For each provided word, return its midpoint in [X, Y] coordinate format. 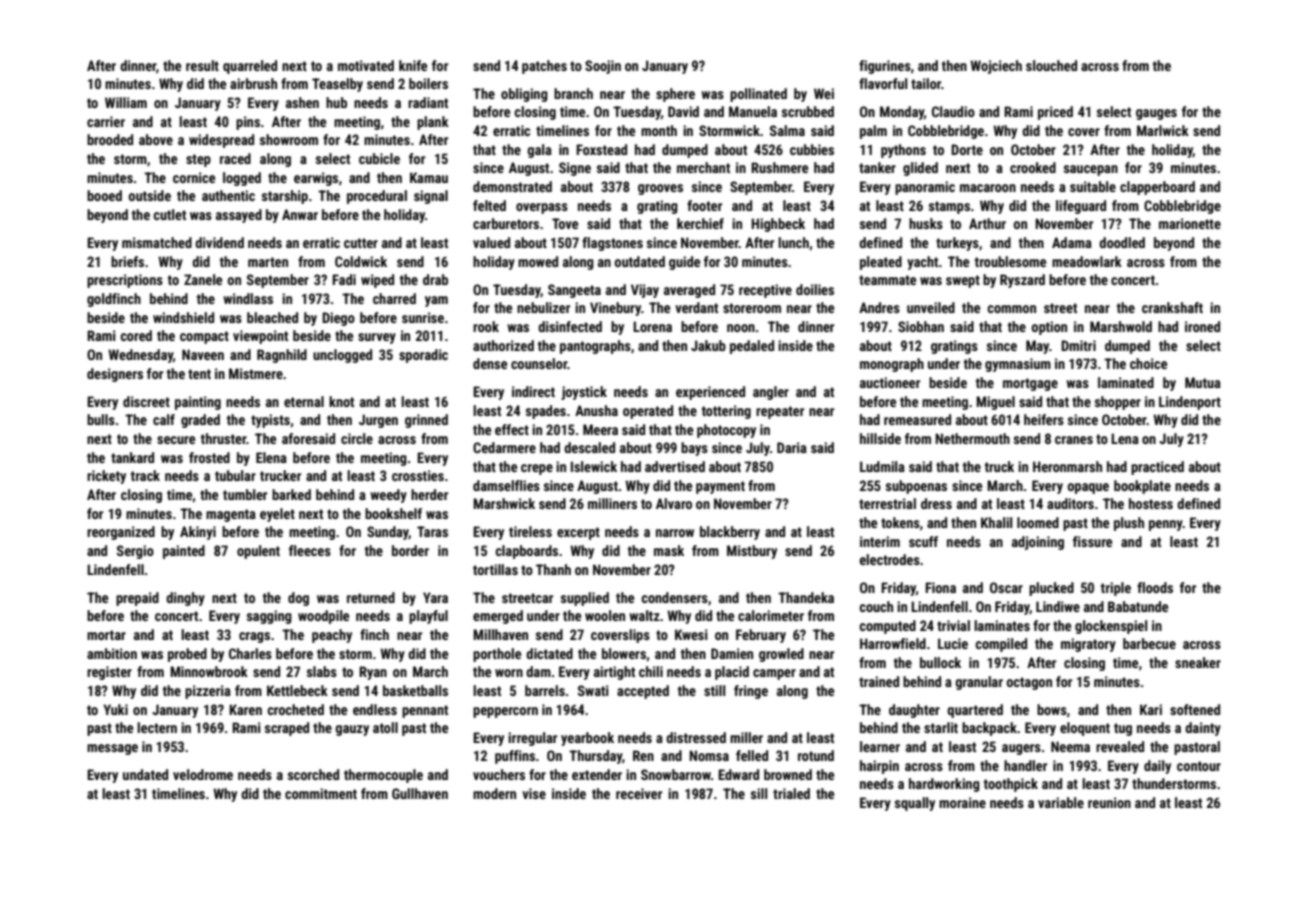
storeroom [752, 308]
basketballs [415, 690]
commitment [321, 793]
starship [285, 197]
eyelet [277, 515]
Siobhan [921, 326]
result [202, 65]
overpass [542, 208]
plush [1129, 524]
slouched [1051, 65]
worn [509, 673]
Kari [1151, 709]
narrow [675, 533]
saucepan [1091, 170]
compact [204, 337]
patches [544, 67]
